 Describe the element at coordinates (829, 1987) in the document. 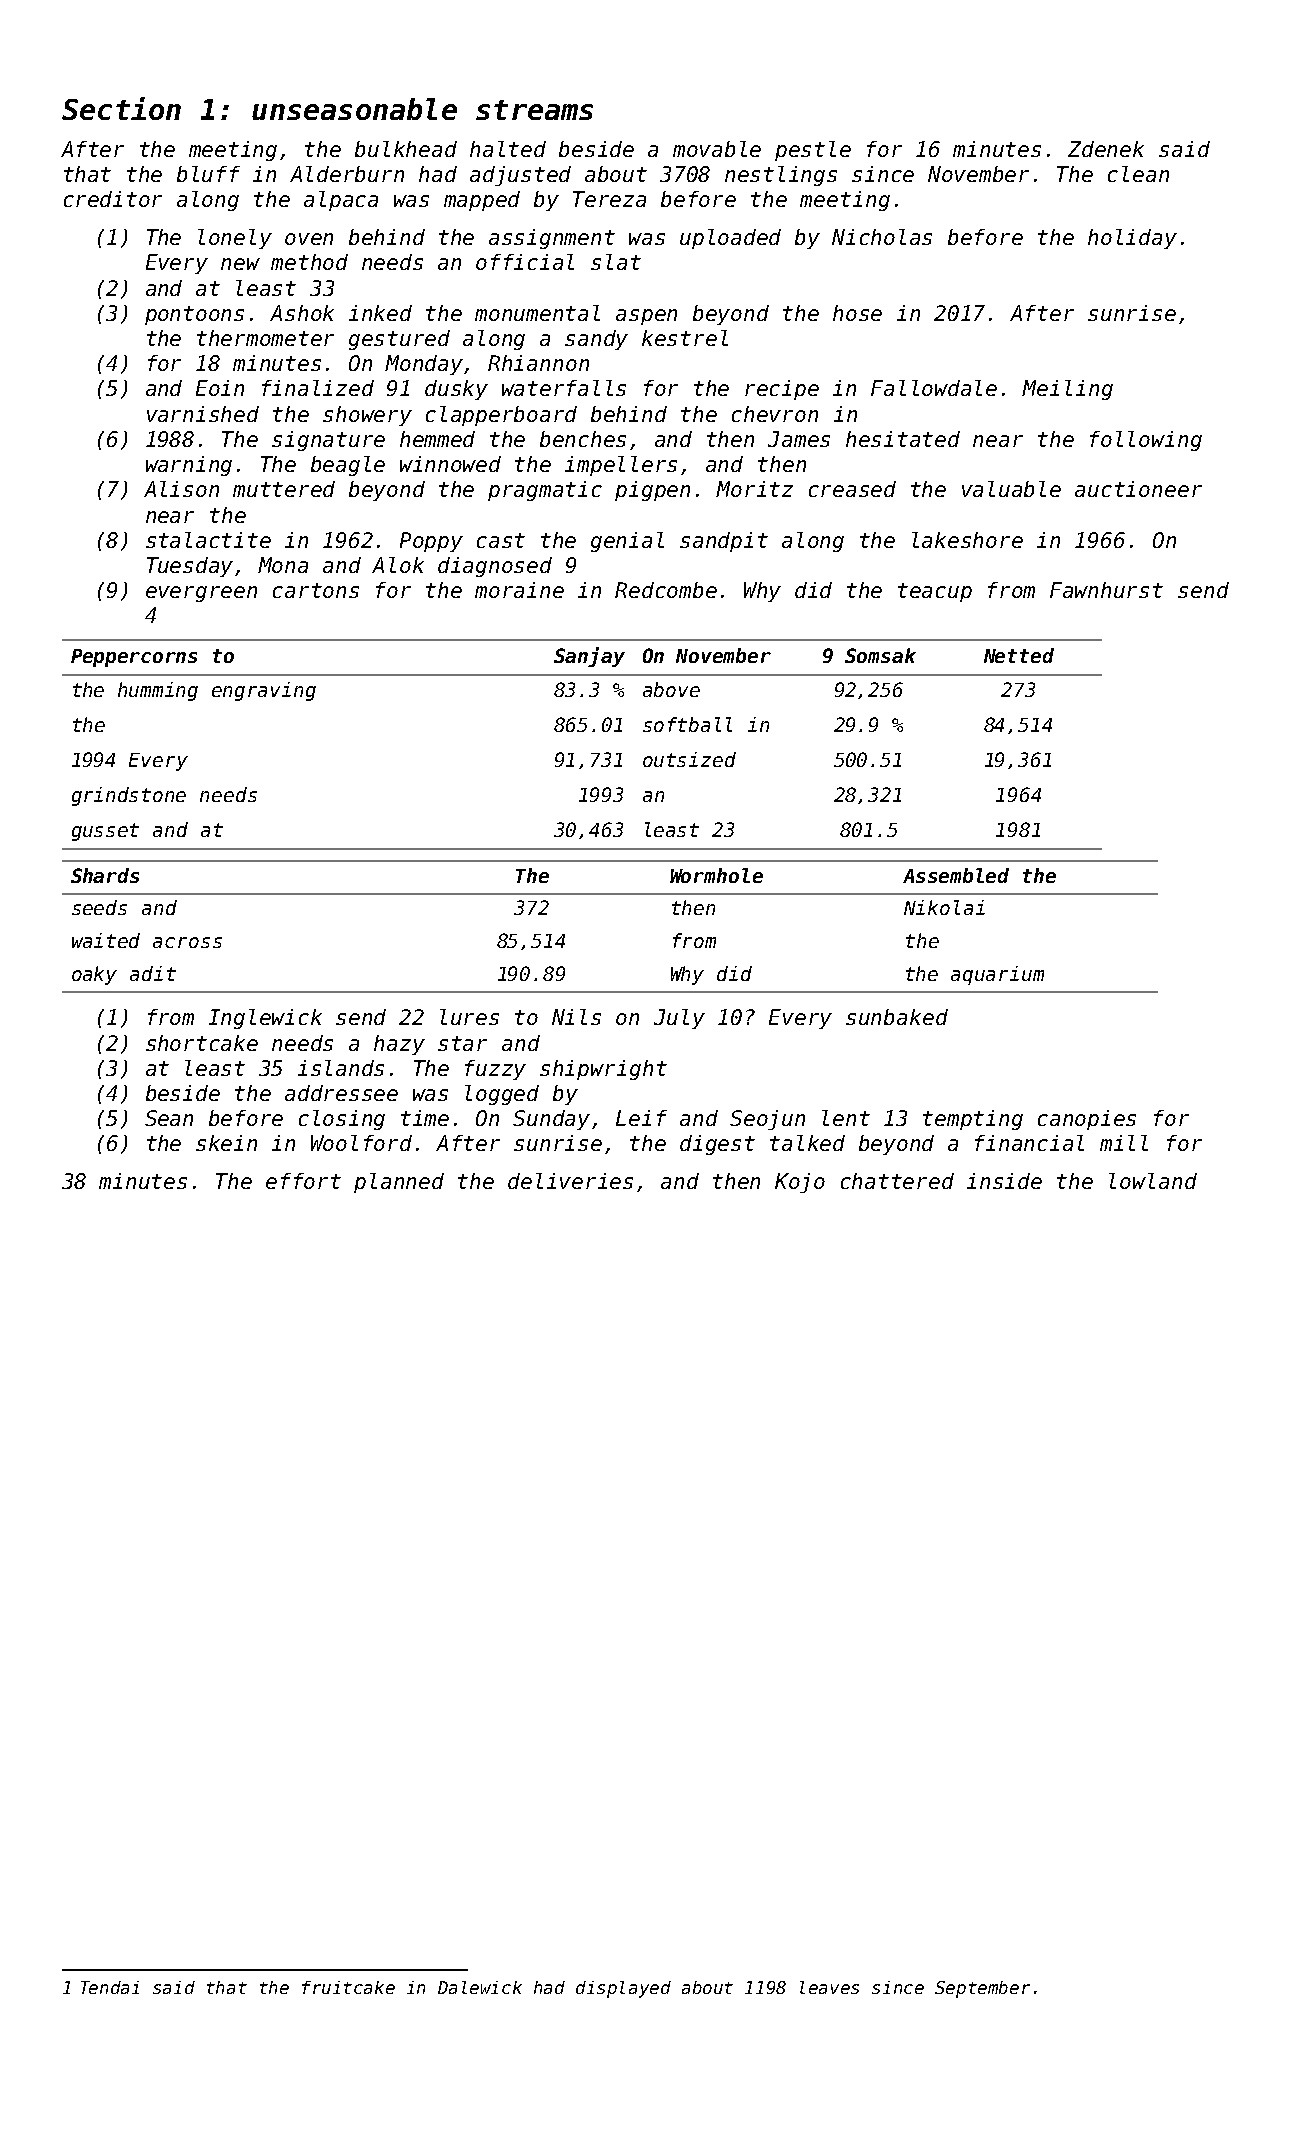

I see `leaves` at that location.
